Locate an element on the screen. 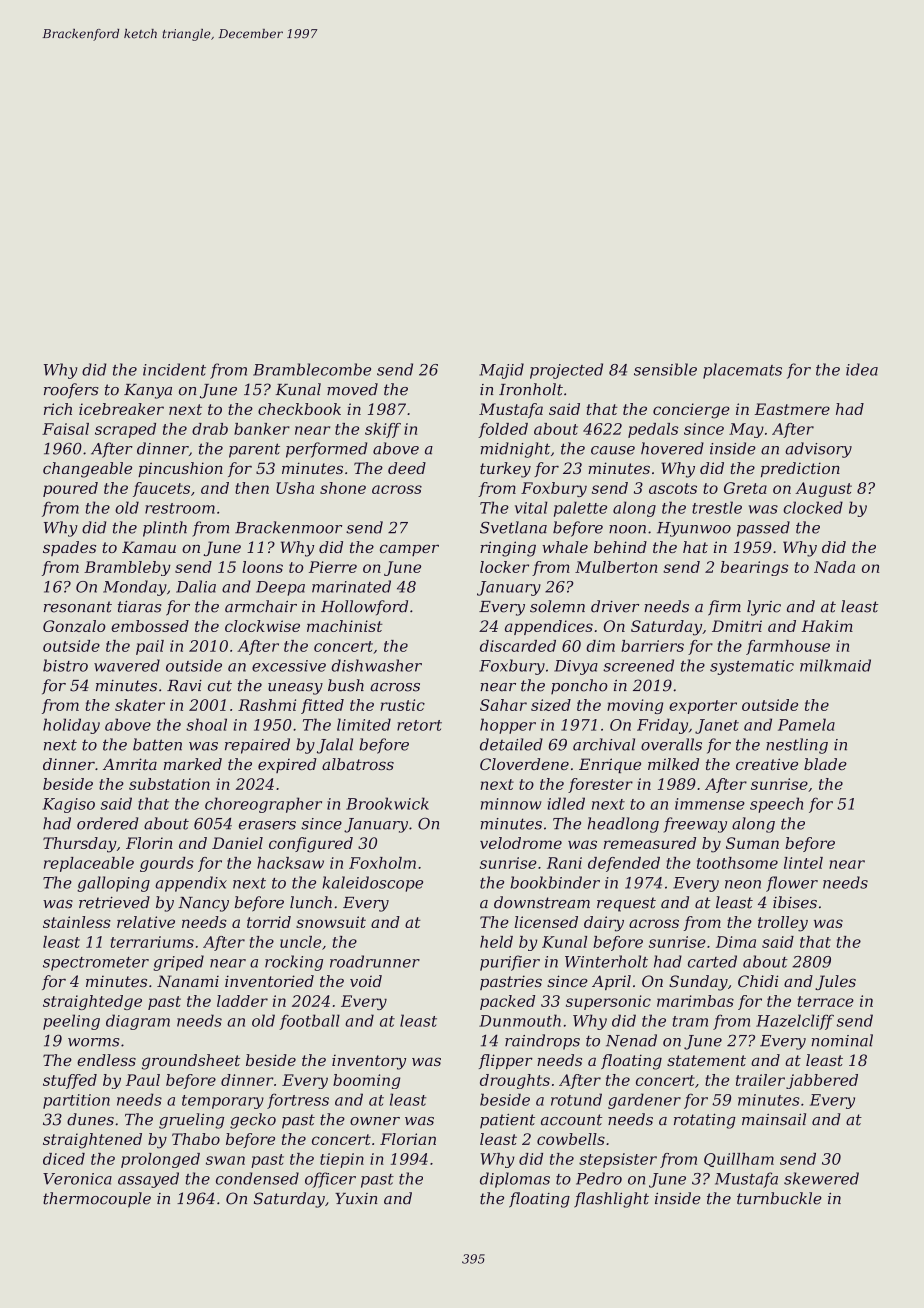 Image resolution: width=924 pixels, height=1308 pixels. snowsuit is located at coordinates (331, 922).
